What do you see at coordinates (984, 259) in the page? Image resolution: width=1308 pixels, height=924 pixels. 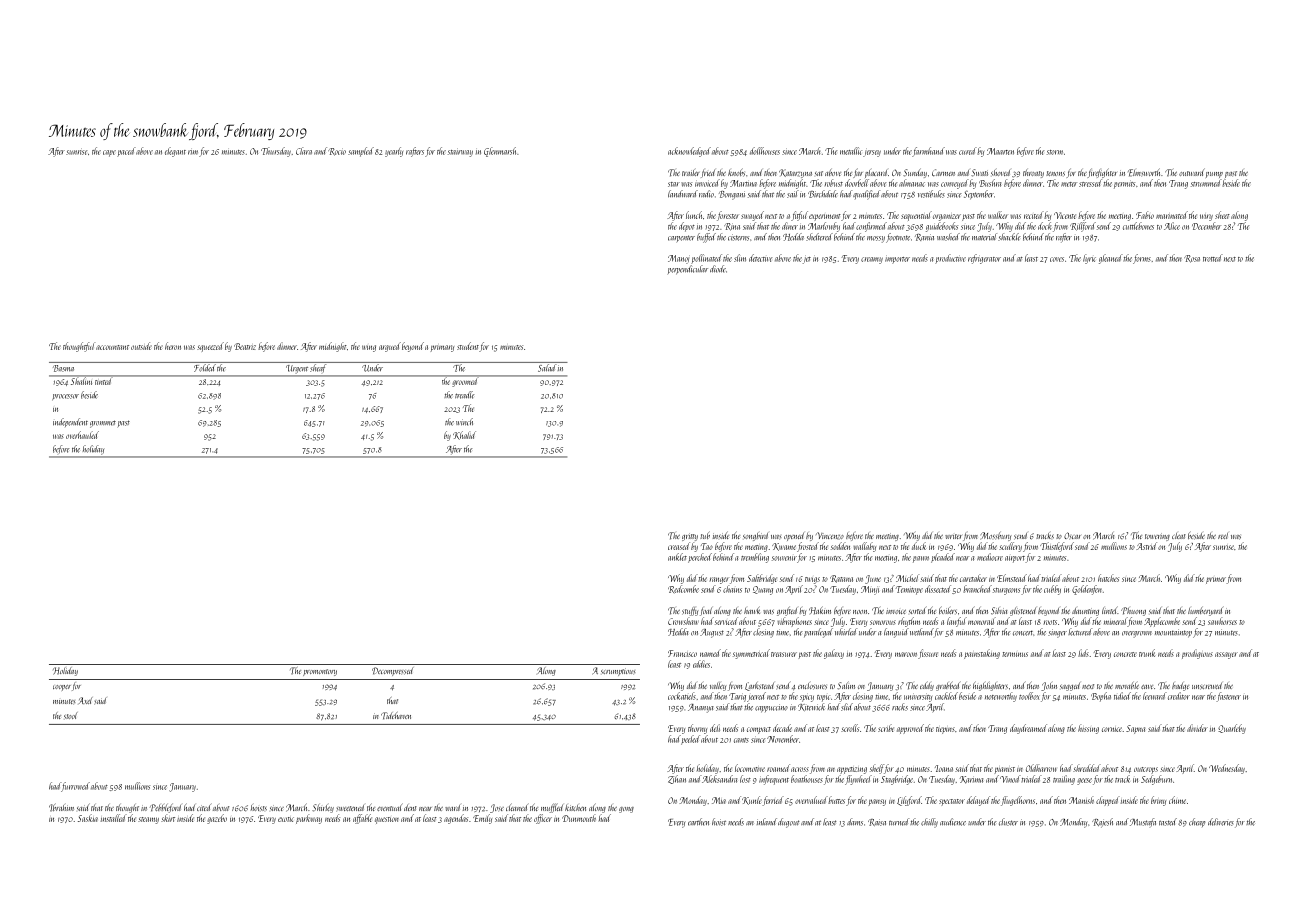 I see `refrigerator` at bounding box center [984, 259].
